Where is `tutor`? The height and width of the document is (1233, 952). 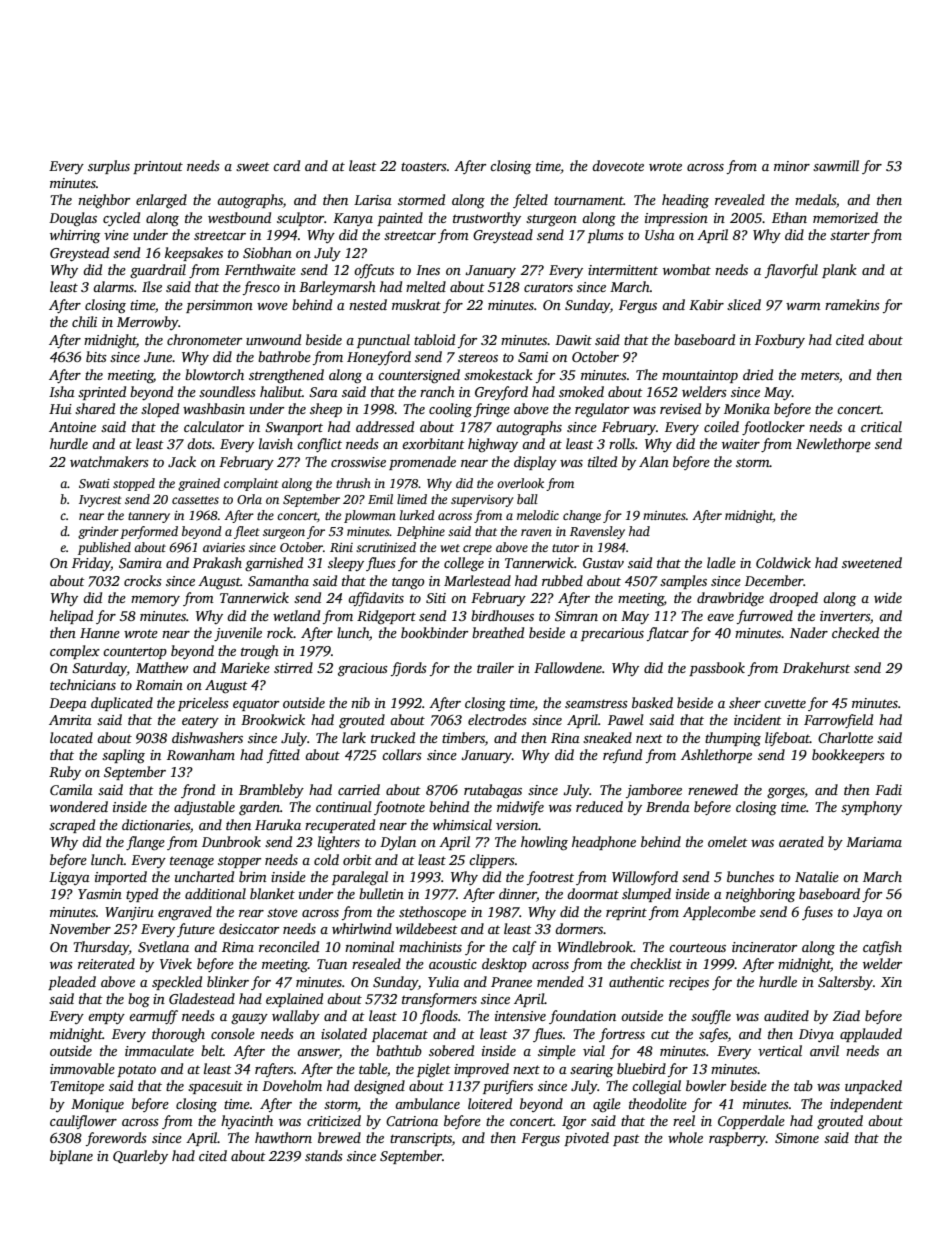 tutor is located at coordinates (565, 548).
